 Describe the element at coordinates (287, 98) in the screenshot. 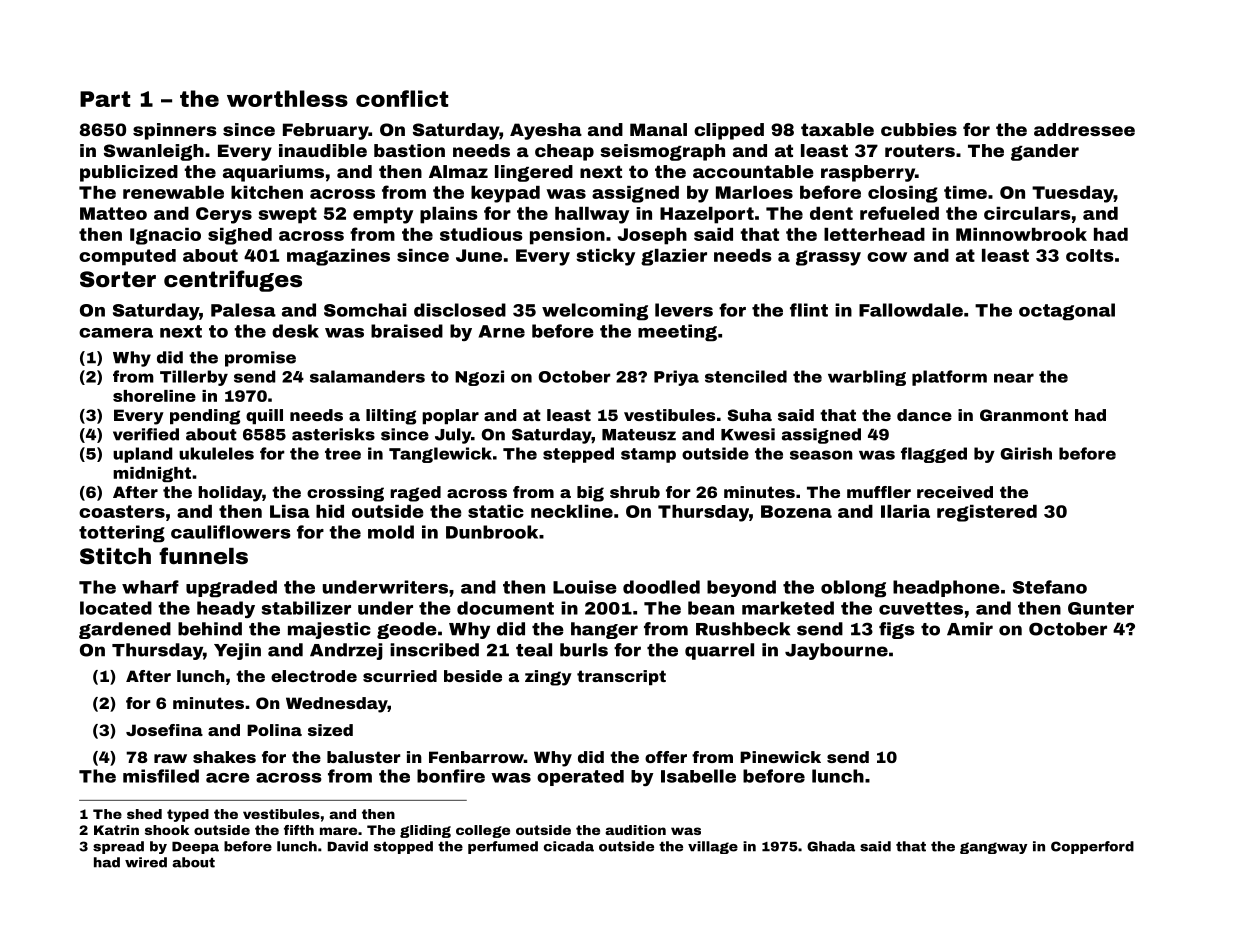

I see `worthless` at that location.
